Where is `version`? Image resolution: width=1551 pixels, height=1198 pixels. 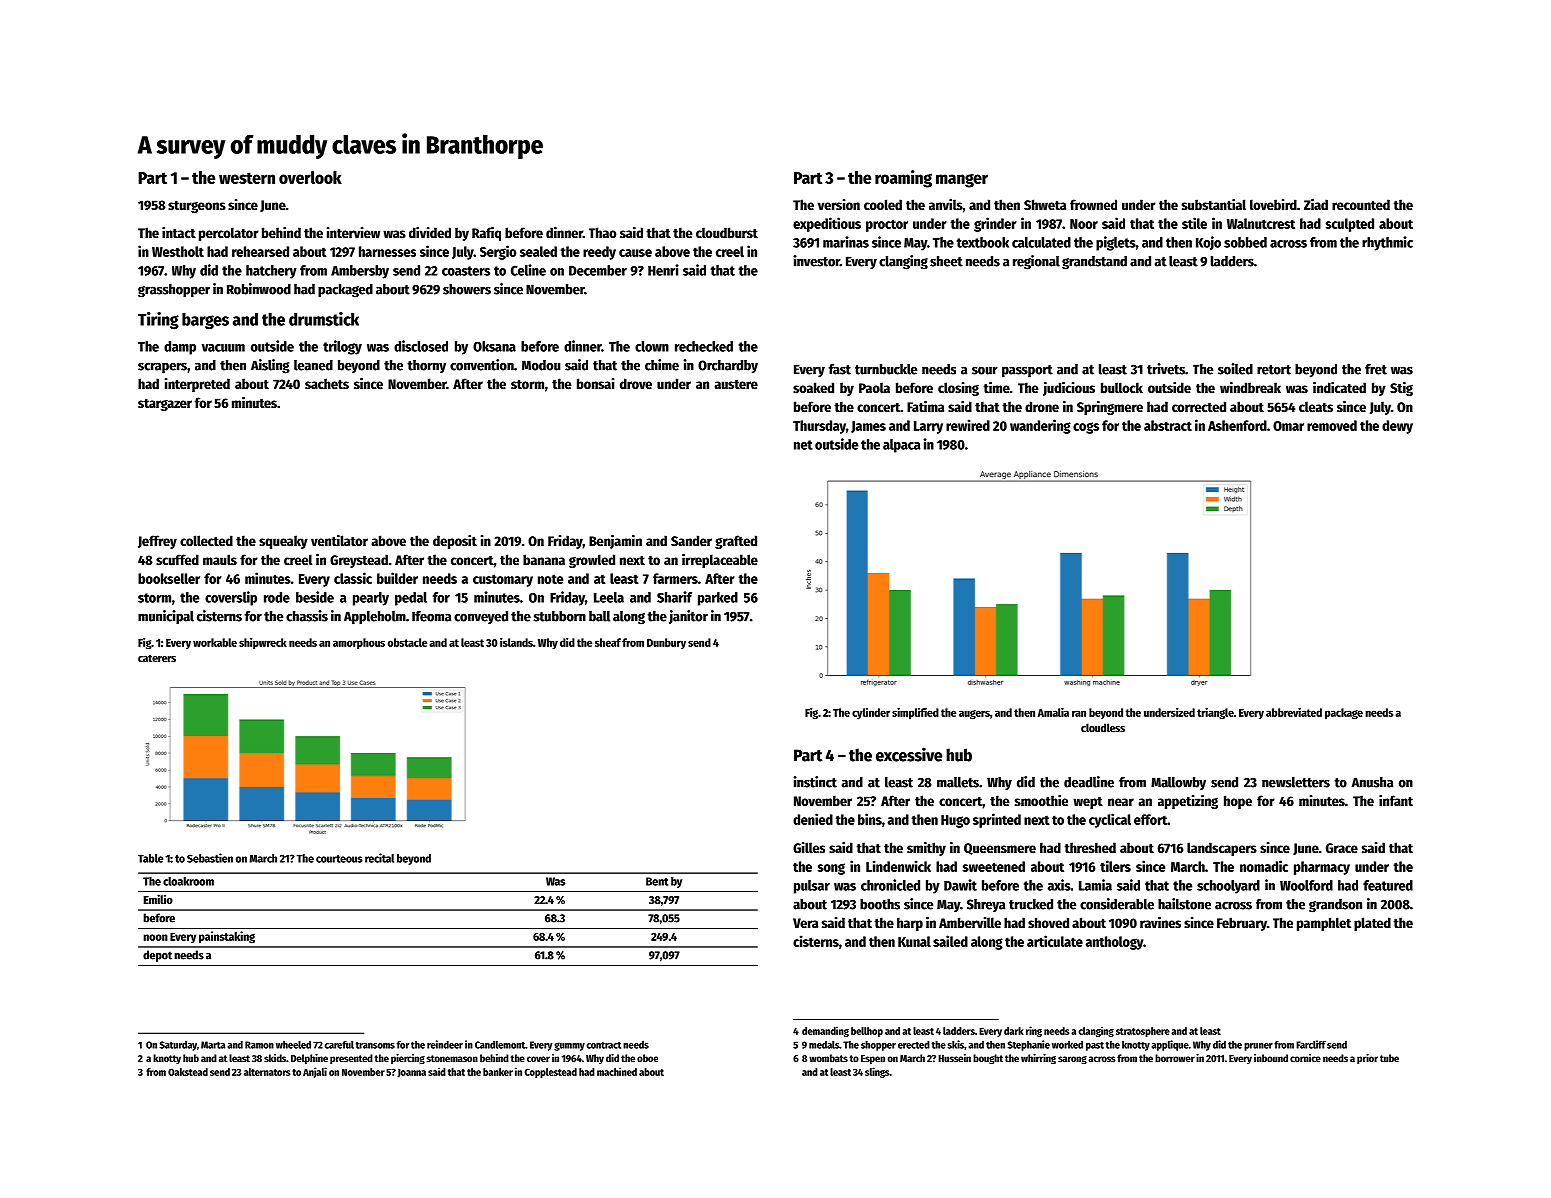
version is located at coordinates (839, 204).
